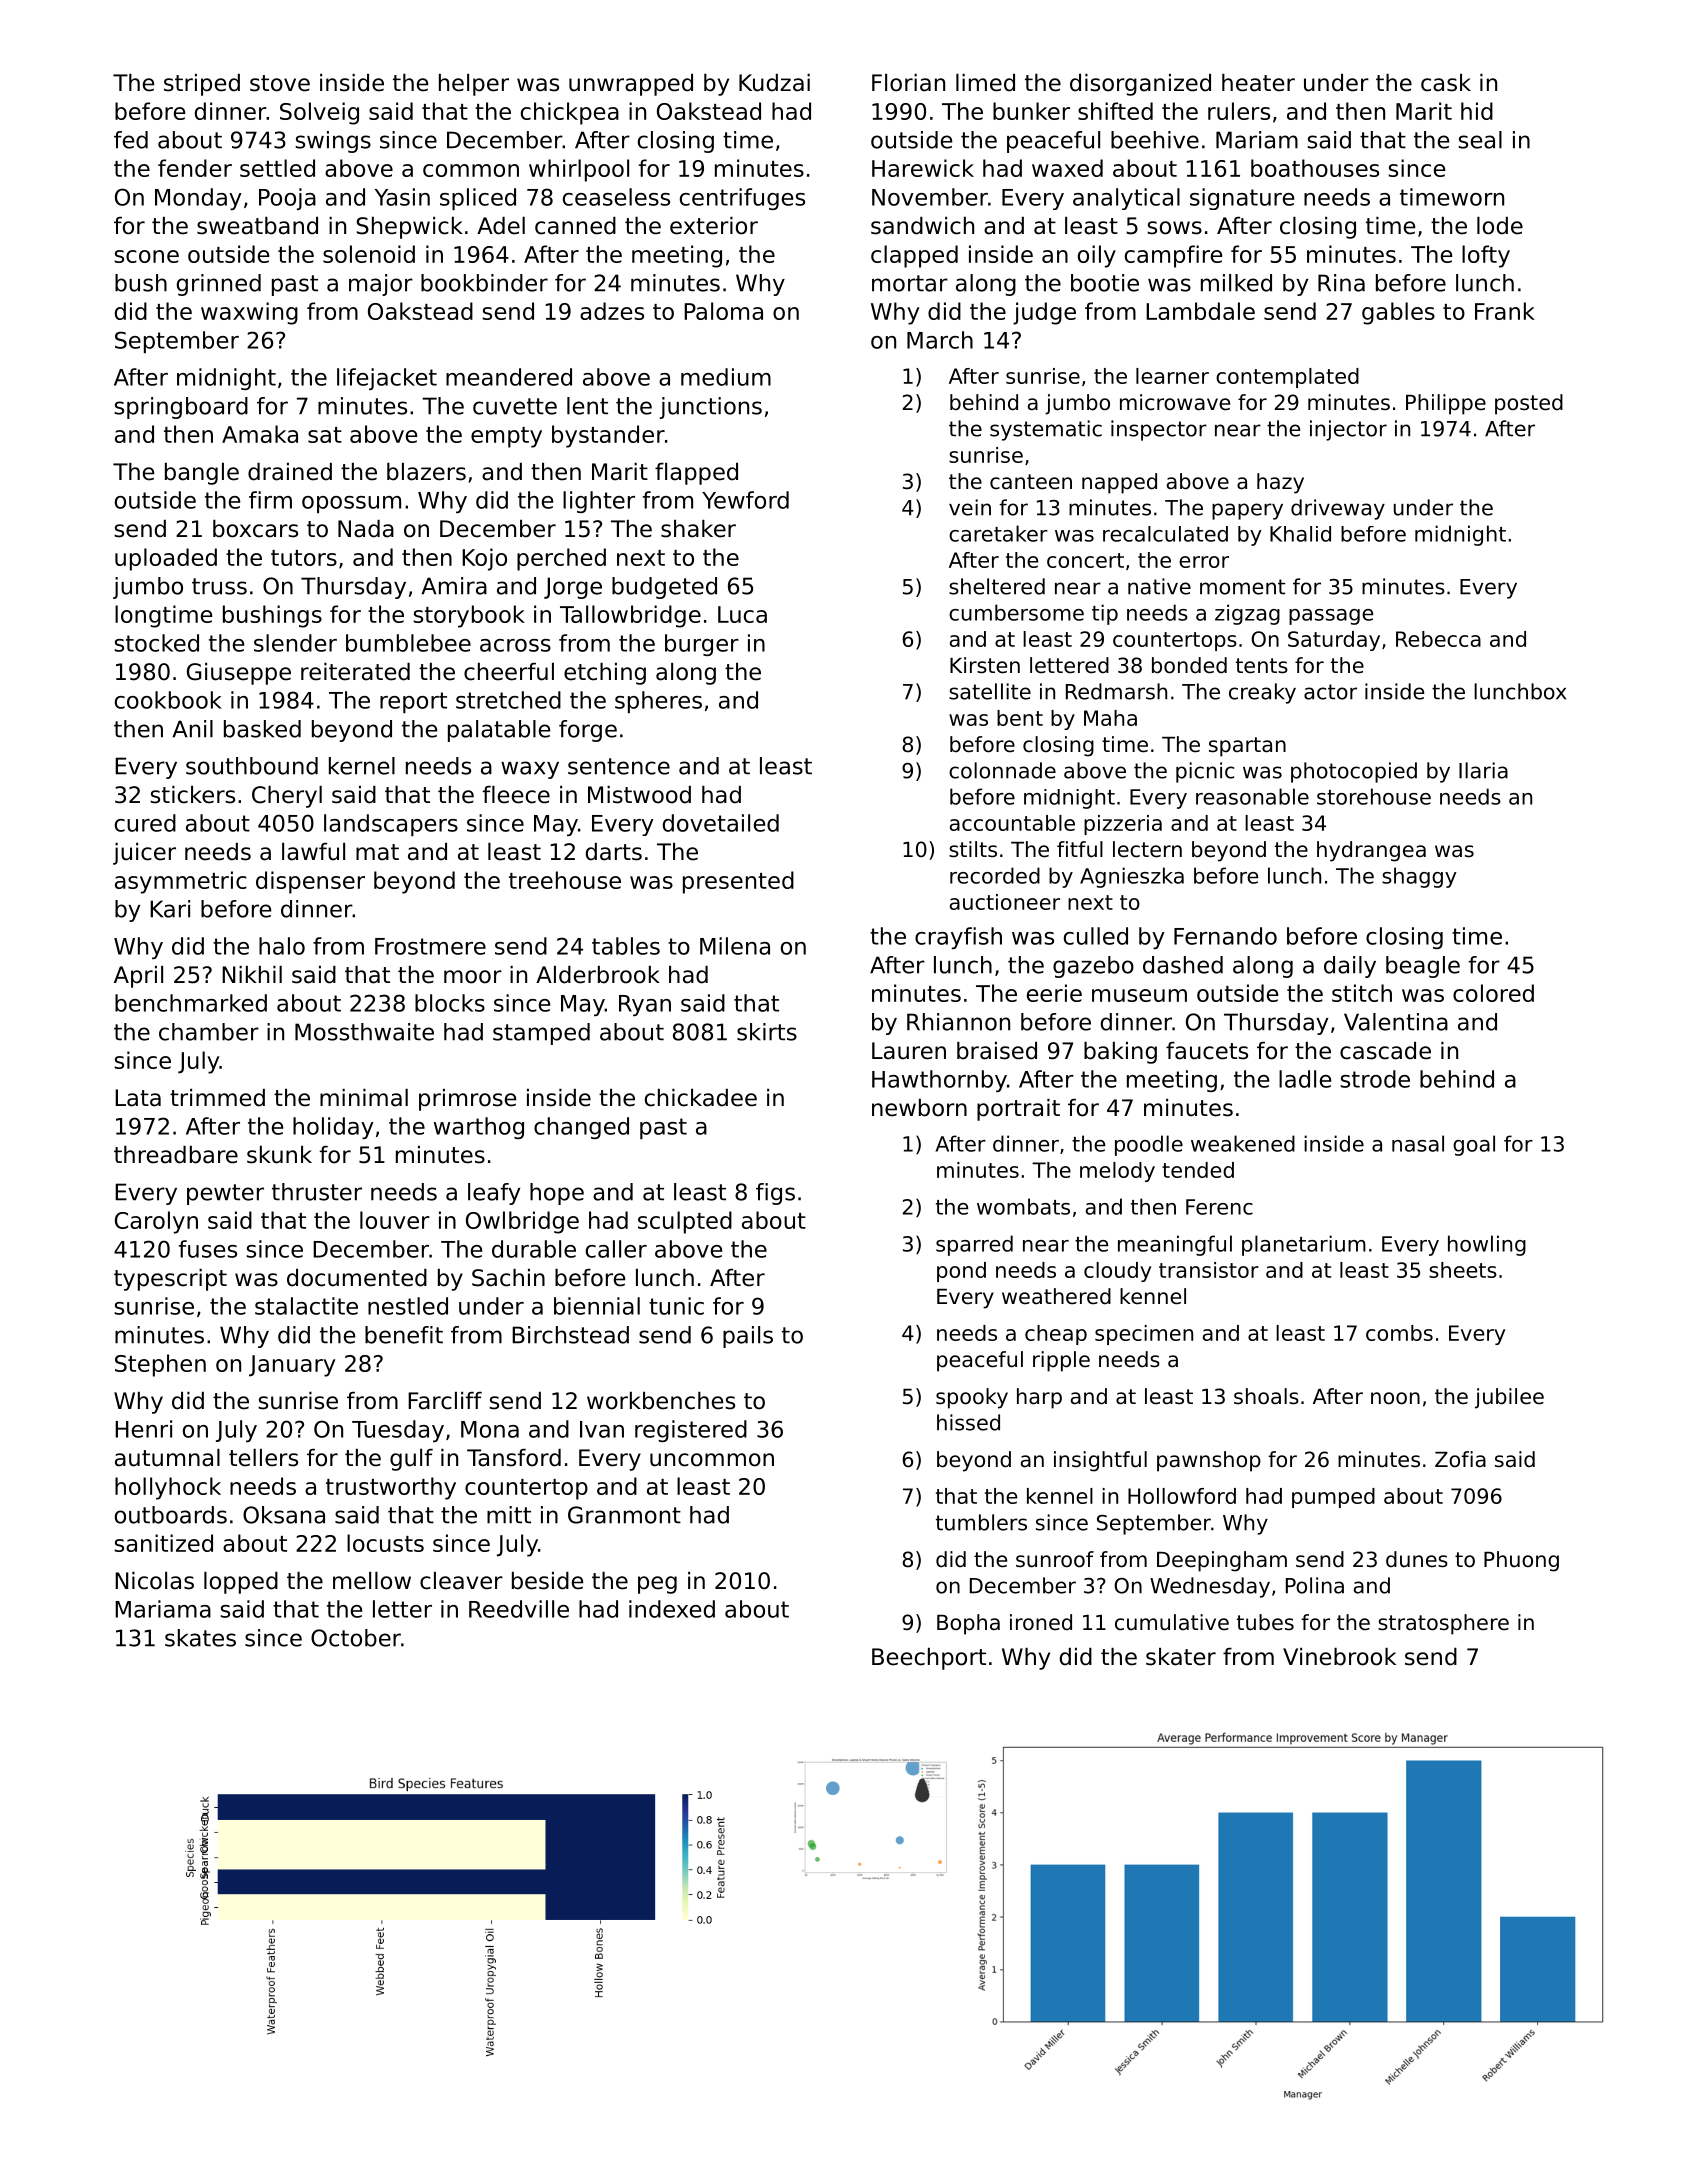  I want to click on mitt, so click(509, 1515).
